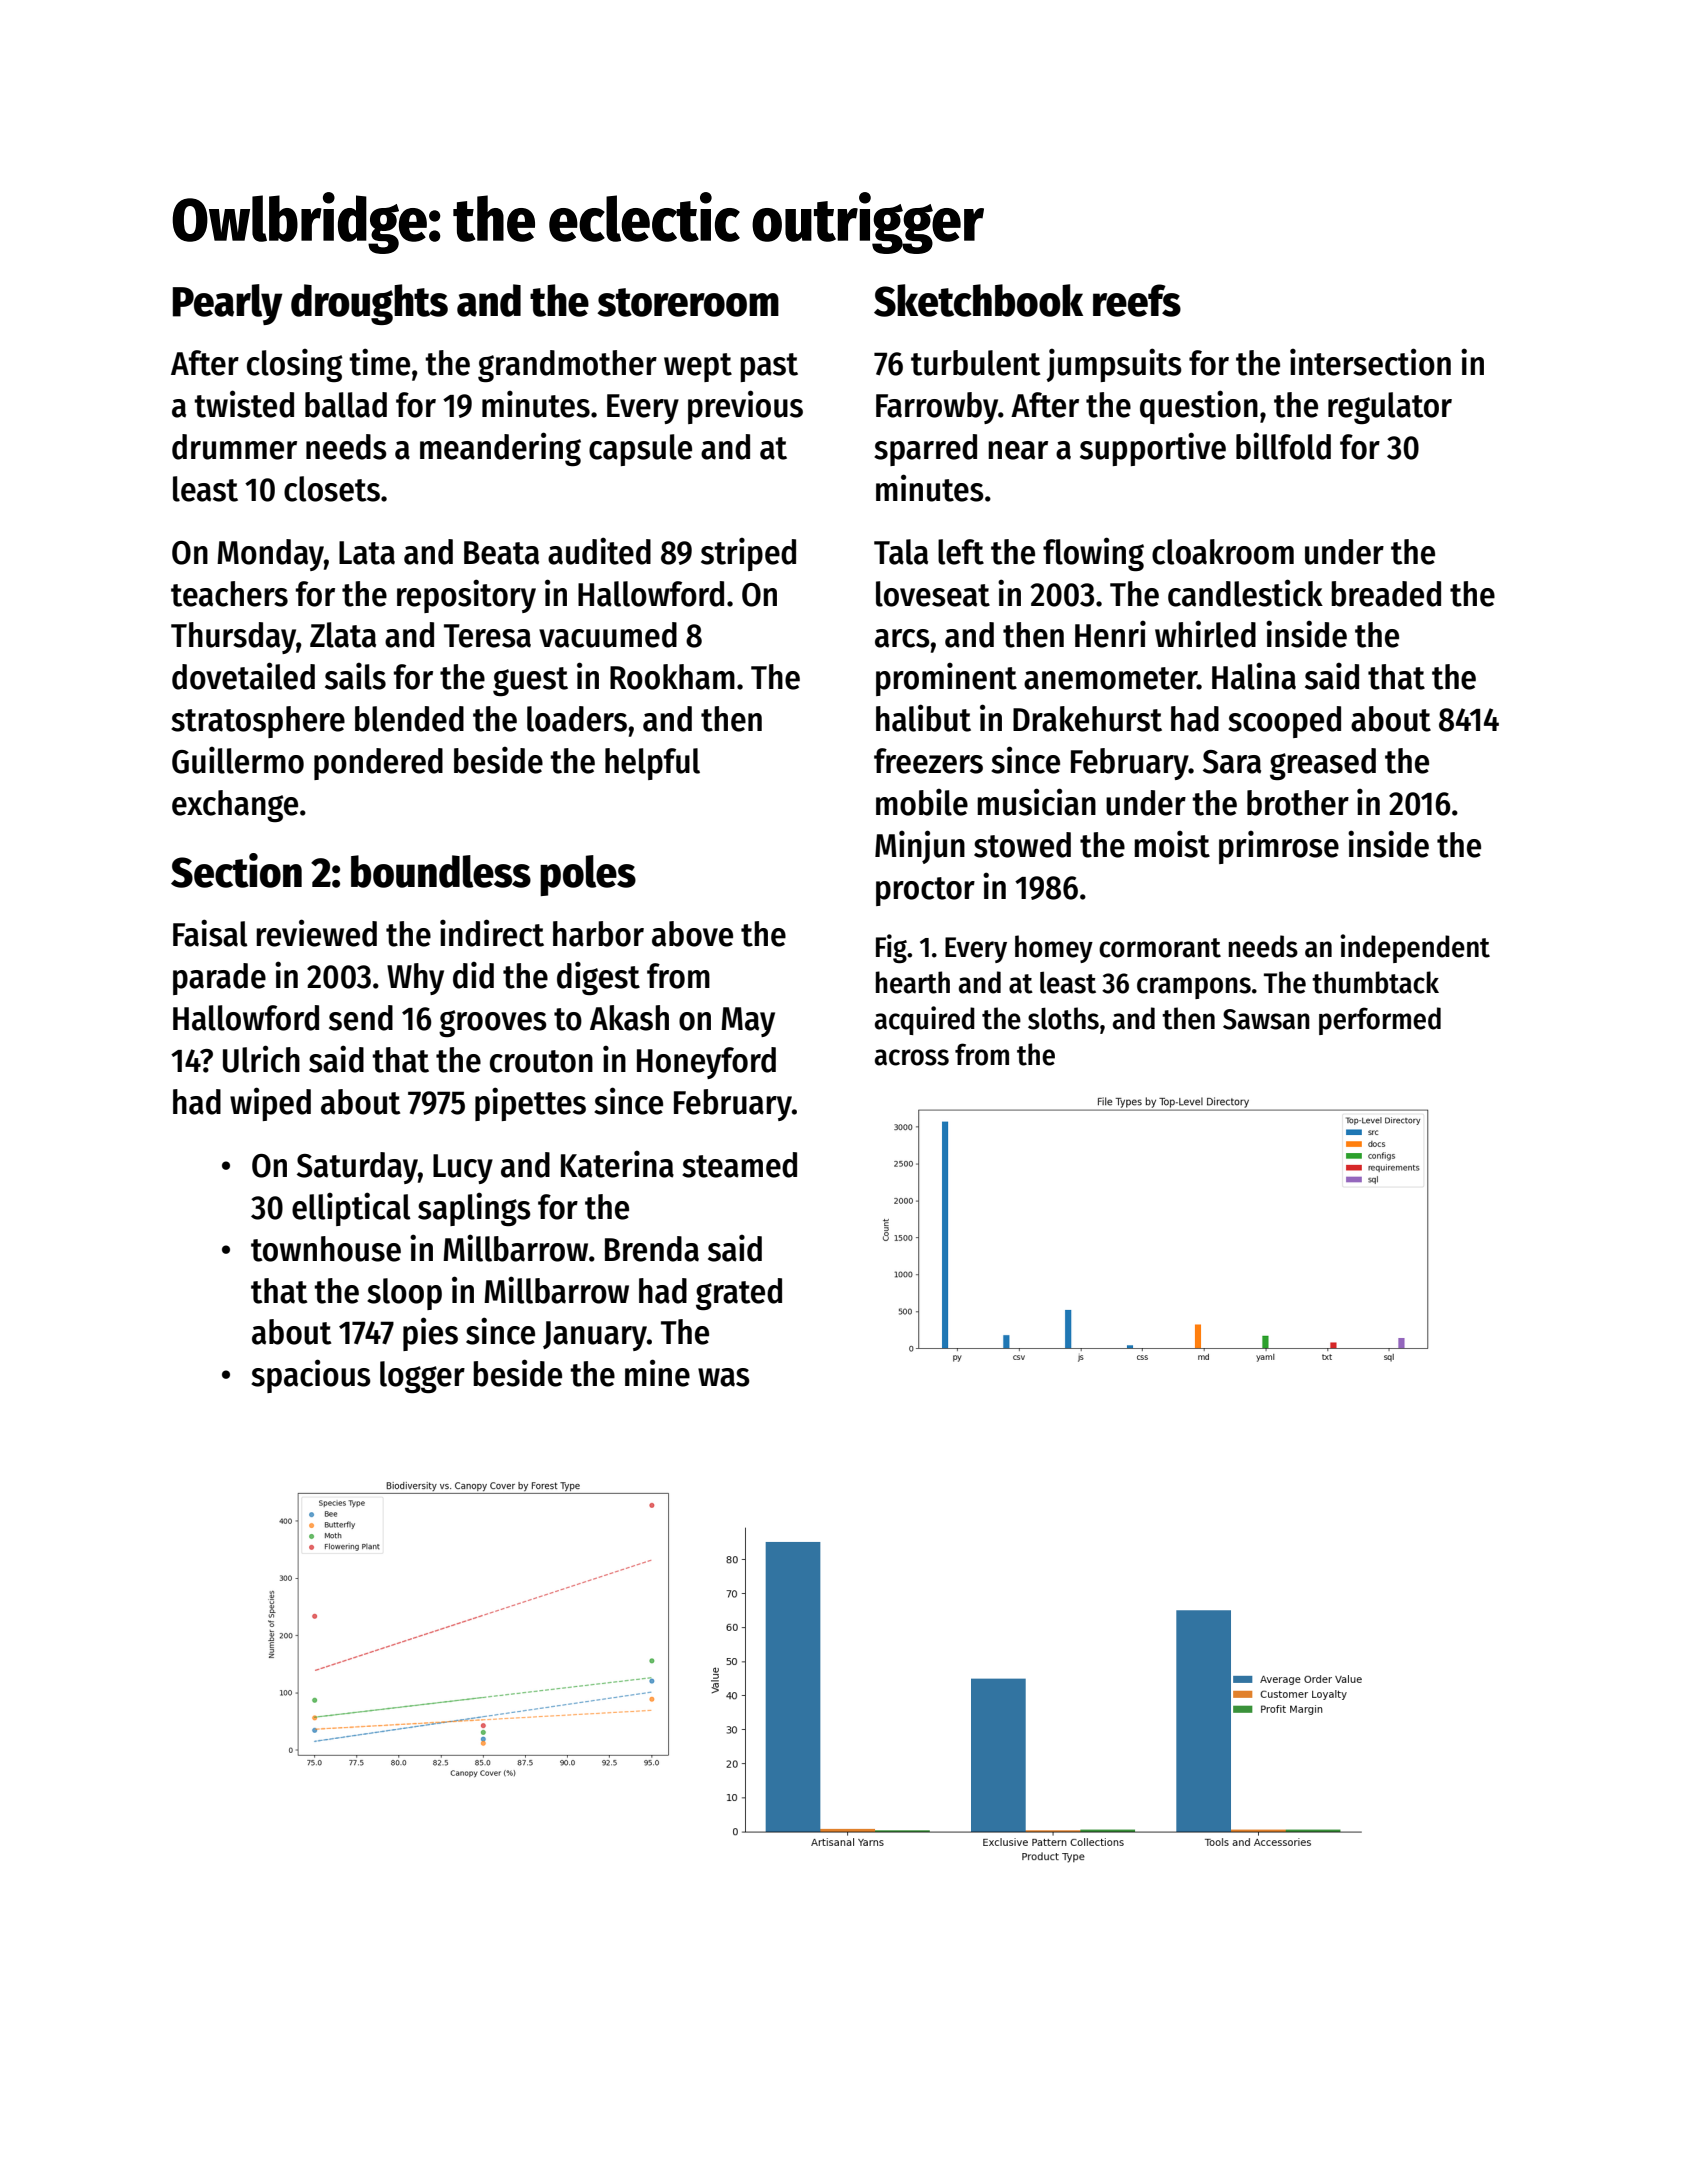 The width and height of the document is (1683, 2178). Describe the element at coordinates (1194, 988) in the document. I see `crampons` at that location.
